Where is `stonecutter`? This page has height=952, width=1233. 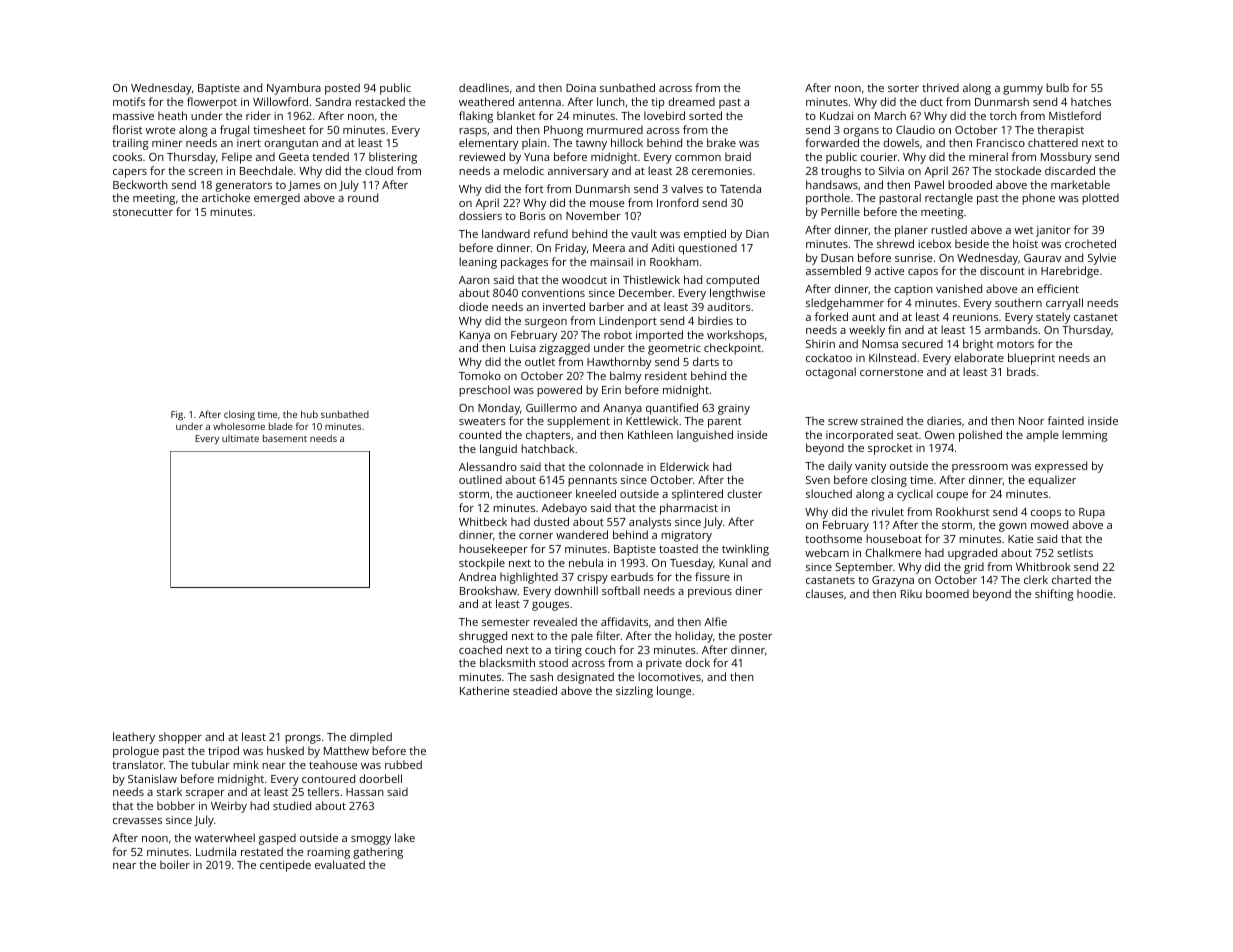 stonecutter is located at coordinates (143, 212).
